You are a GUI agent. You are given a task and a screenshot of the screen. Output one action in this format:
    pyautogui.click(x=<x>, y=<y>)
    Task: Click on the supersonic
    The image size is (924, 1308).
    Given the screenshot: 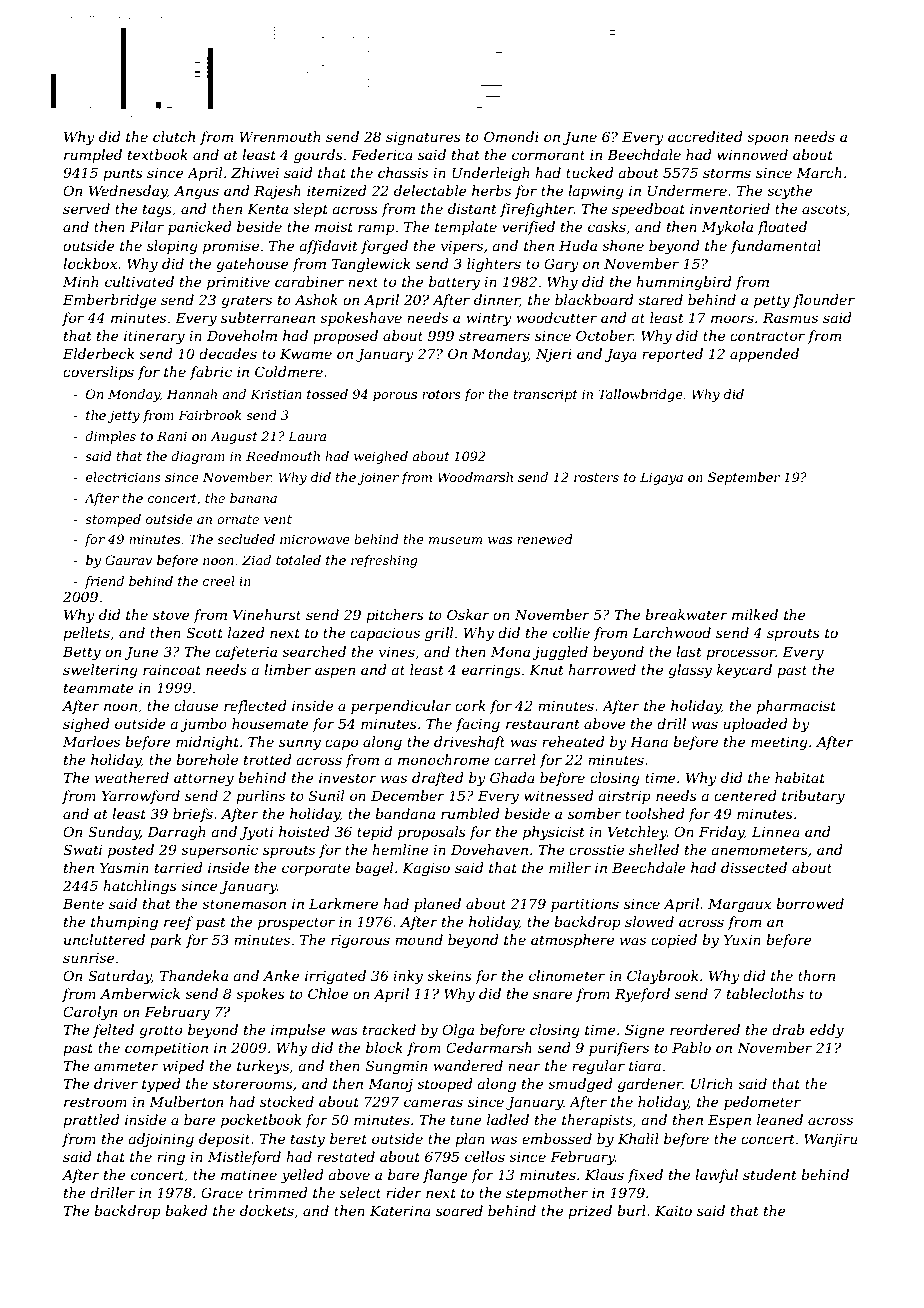 What is the action you would take?
    pyautogui.click(x=219, y=851)
